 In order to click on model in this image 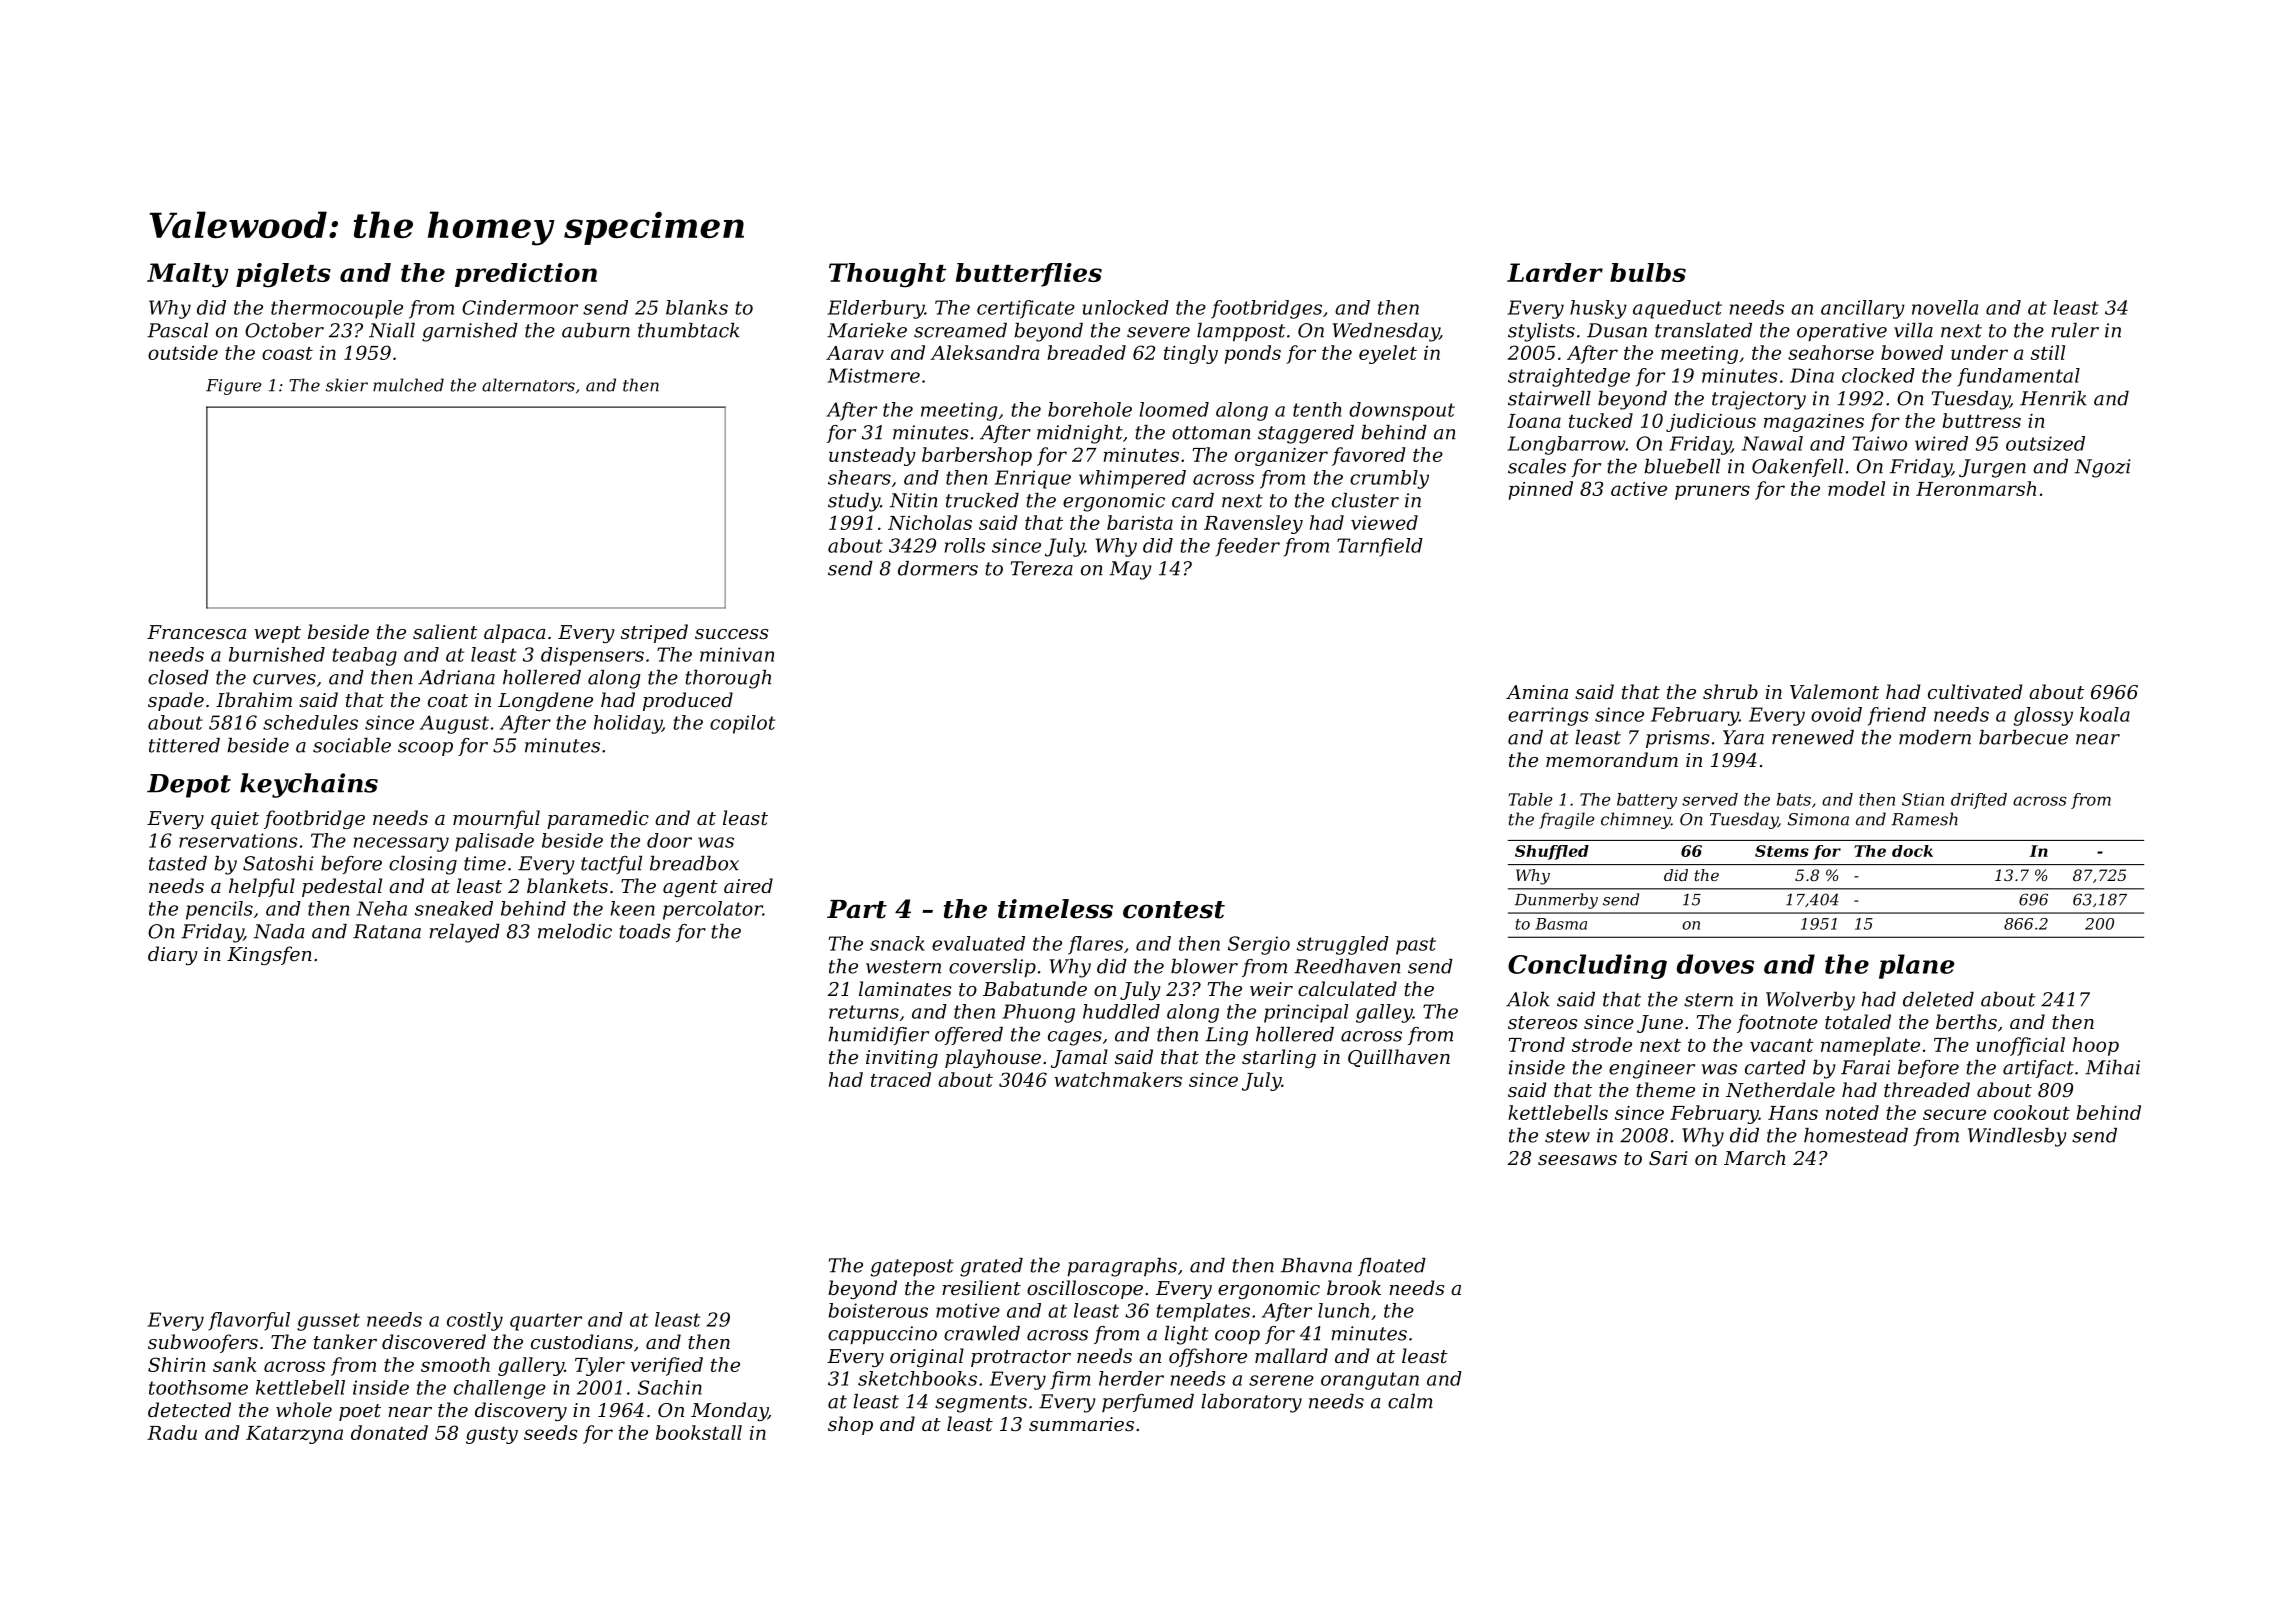, I will do `click(1856, 488)`.
